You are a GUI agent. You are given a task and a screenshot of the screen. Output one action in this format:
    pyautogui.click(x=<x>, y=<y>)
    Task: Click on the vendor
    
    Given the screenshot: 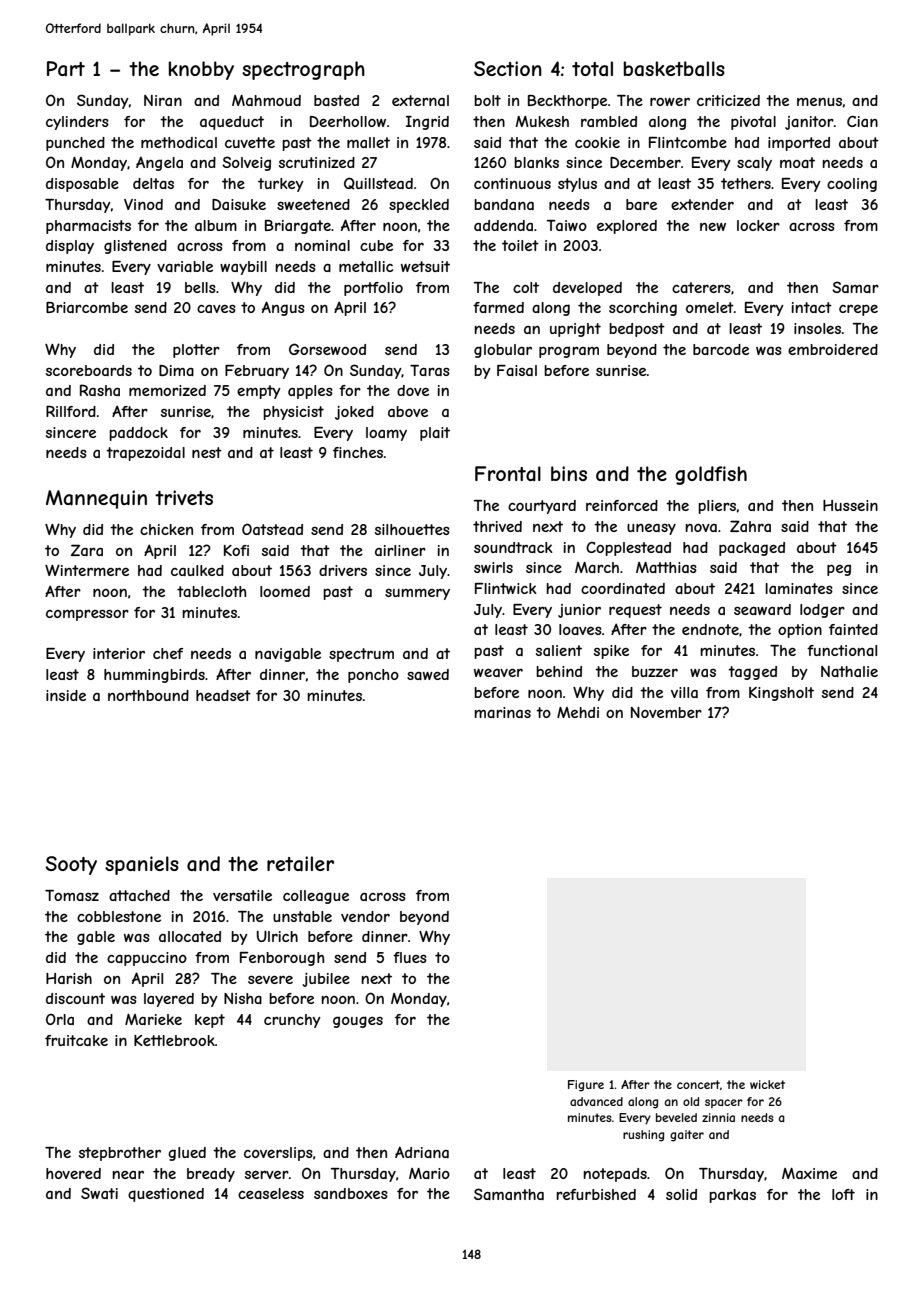 What is the action you would take?
    pyautogui.click(x=365, y=916)
